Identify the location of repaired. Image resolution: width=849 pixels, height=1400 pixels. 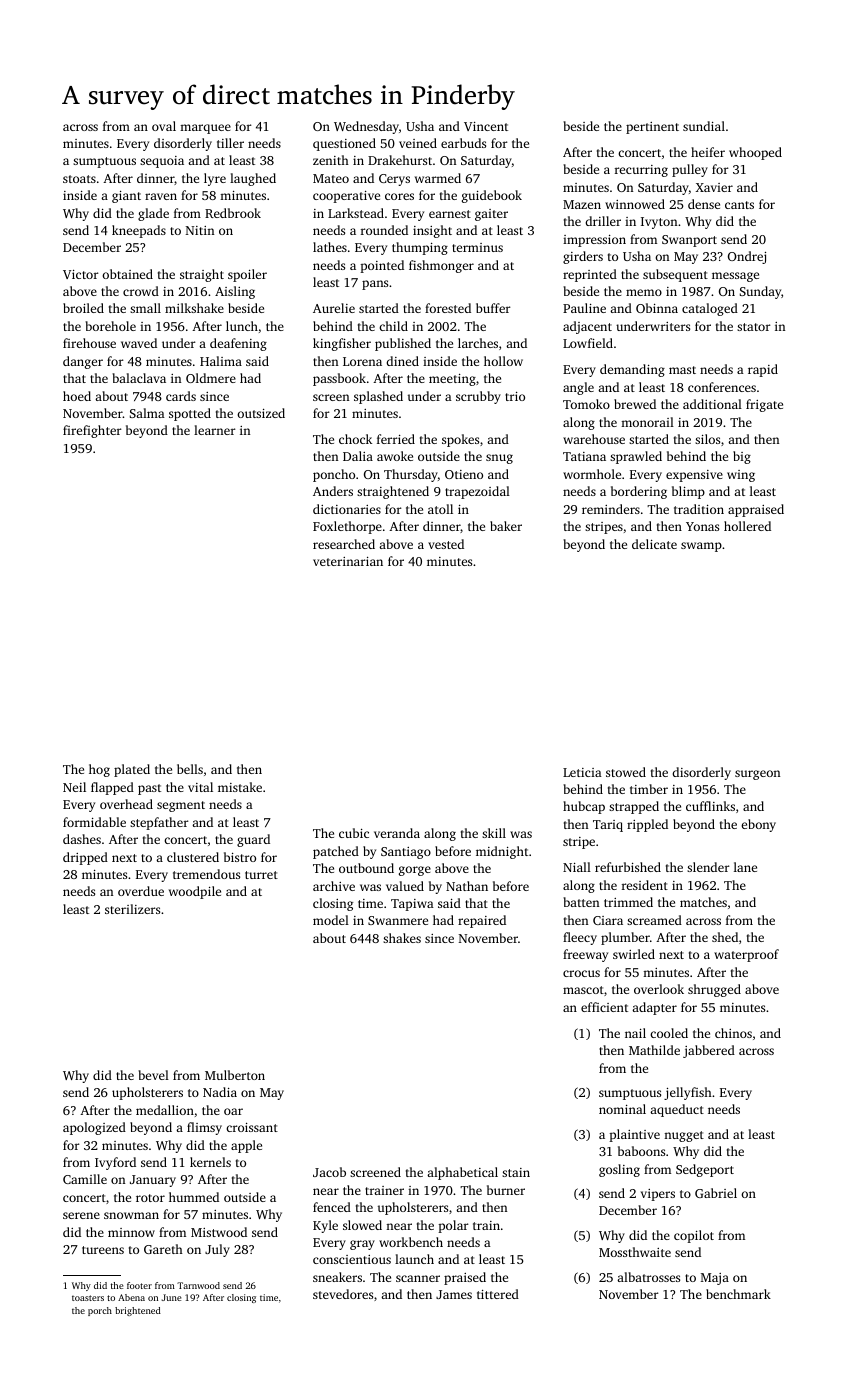
(482, 921).
